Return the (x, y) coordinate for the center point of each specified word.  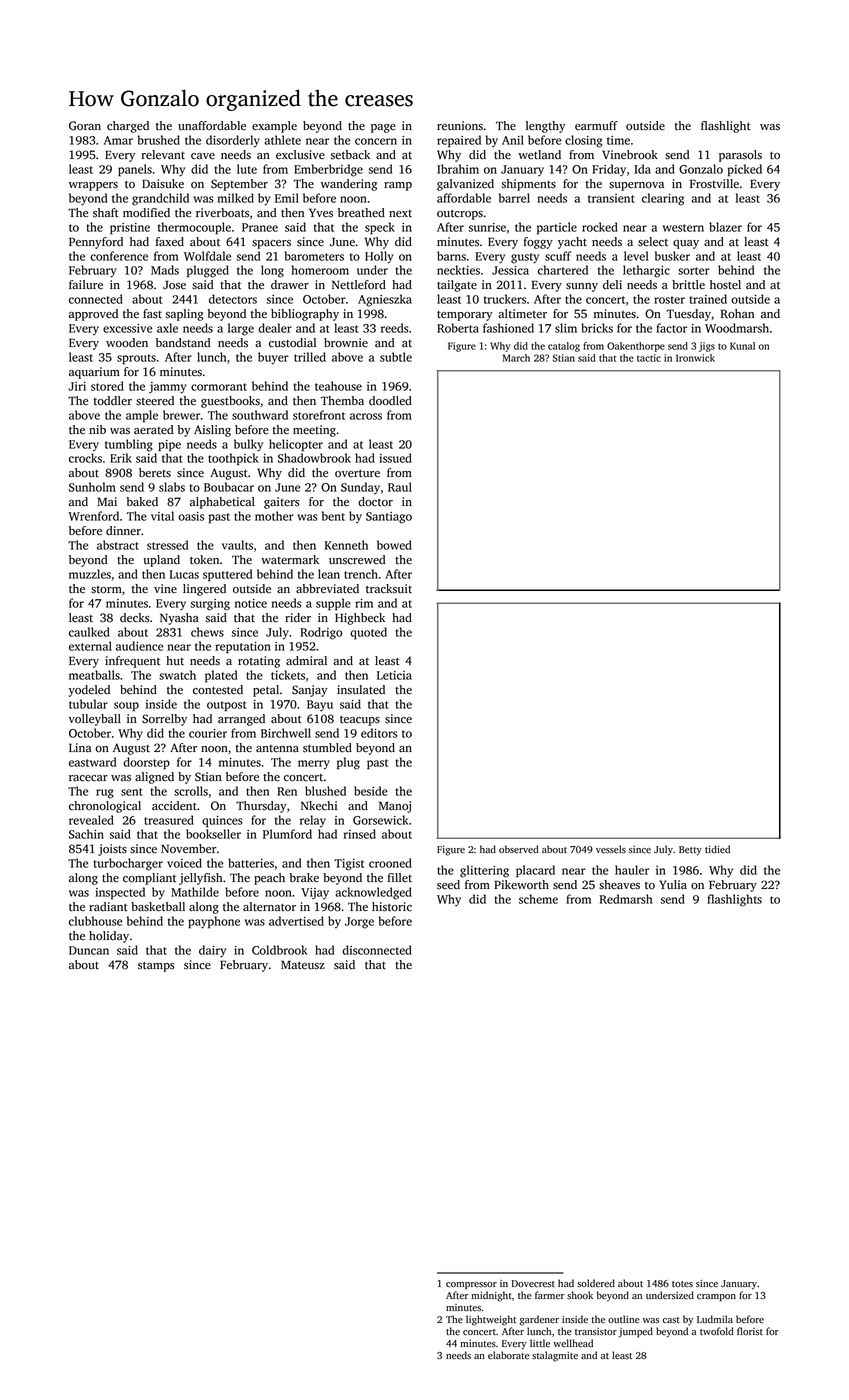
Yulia (673, 885)
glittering (484, 871)
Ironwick (695, 358)
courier (208, 733)
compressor (471, 1286)
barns (451, 256)
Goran (85, 126)
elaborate (508, 1355)
